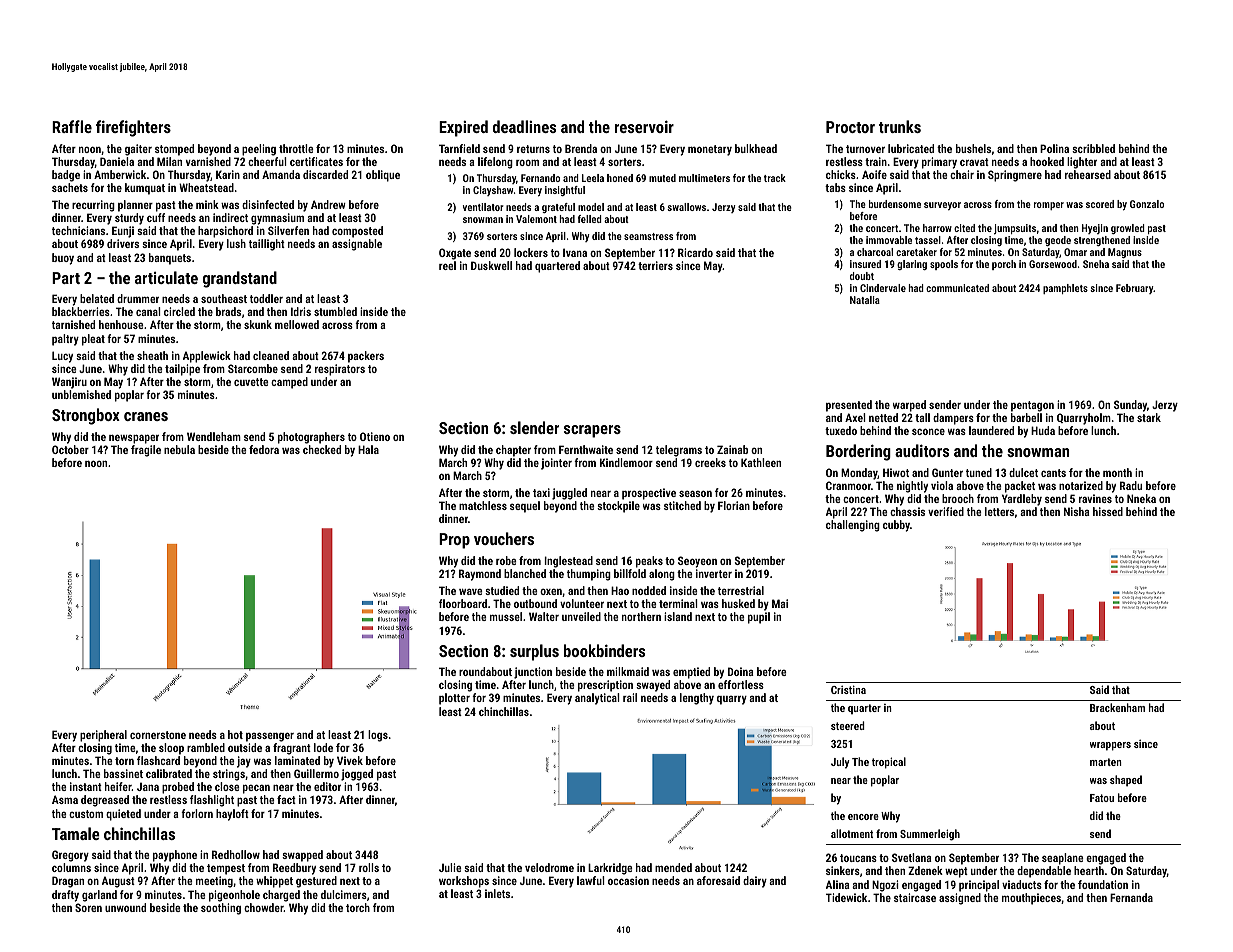 The height and width of the screenshot is (952, 1233). I want to click on month, so click(1117, 472).
